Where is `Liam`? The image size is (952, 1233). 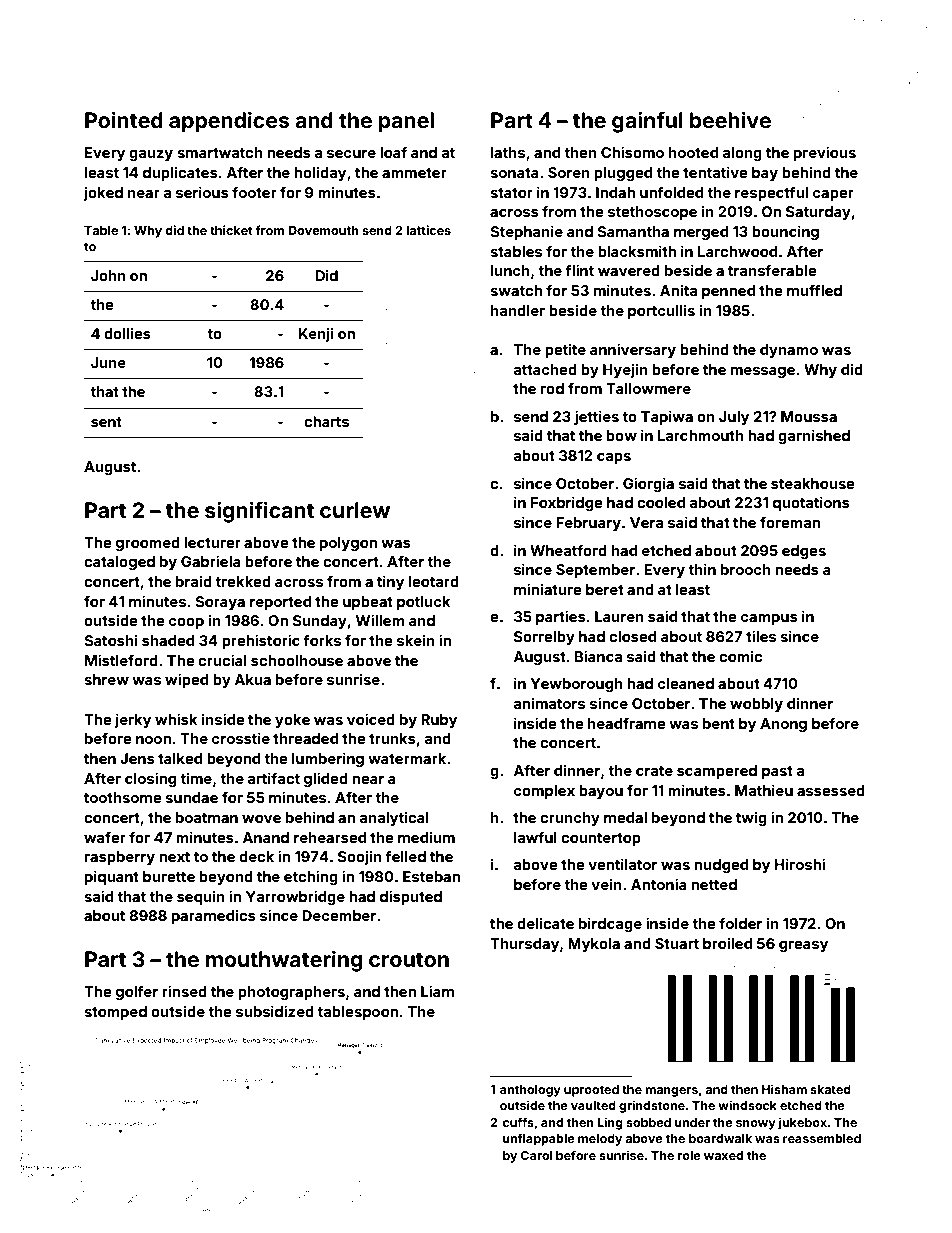
Liam is located at coordinates (437, 991).
